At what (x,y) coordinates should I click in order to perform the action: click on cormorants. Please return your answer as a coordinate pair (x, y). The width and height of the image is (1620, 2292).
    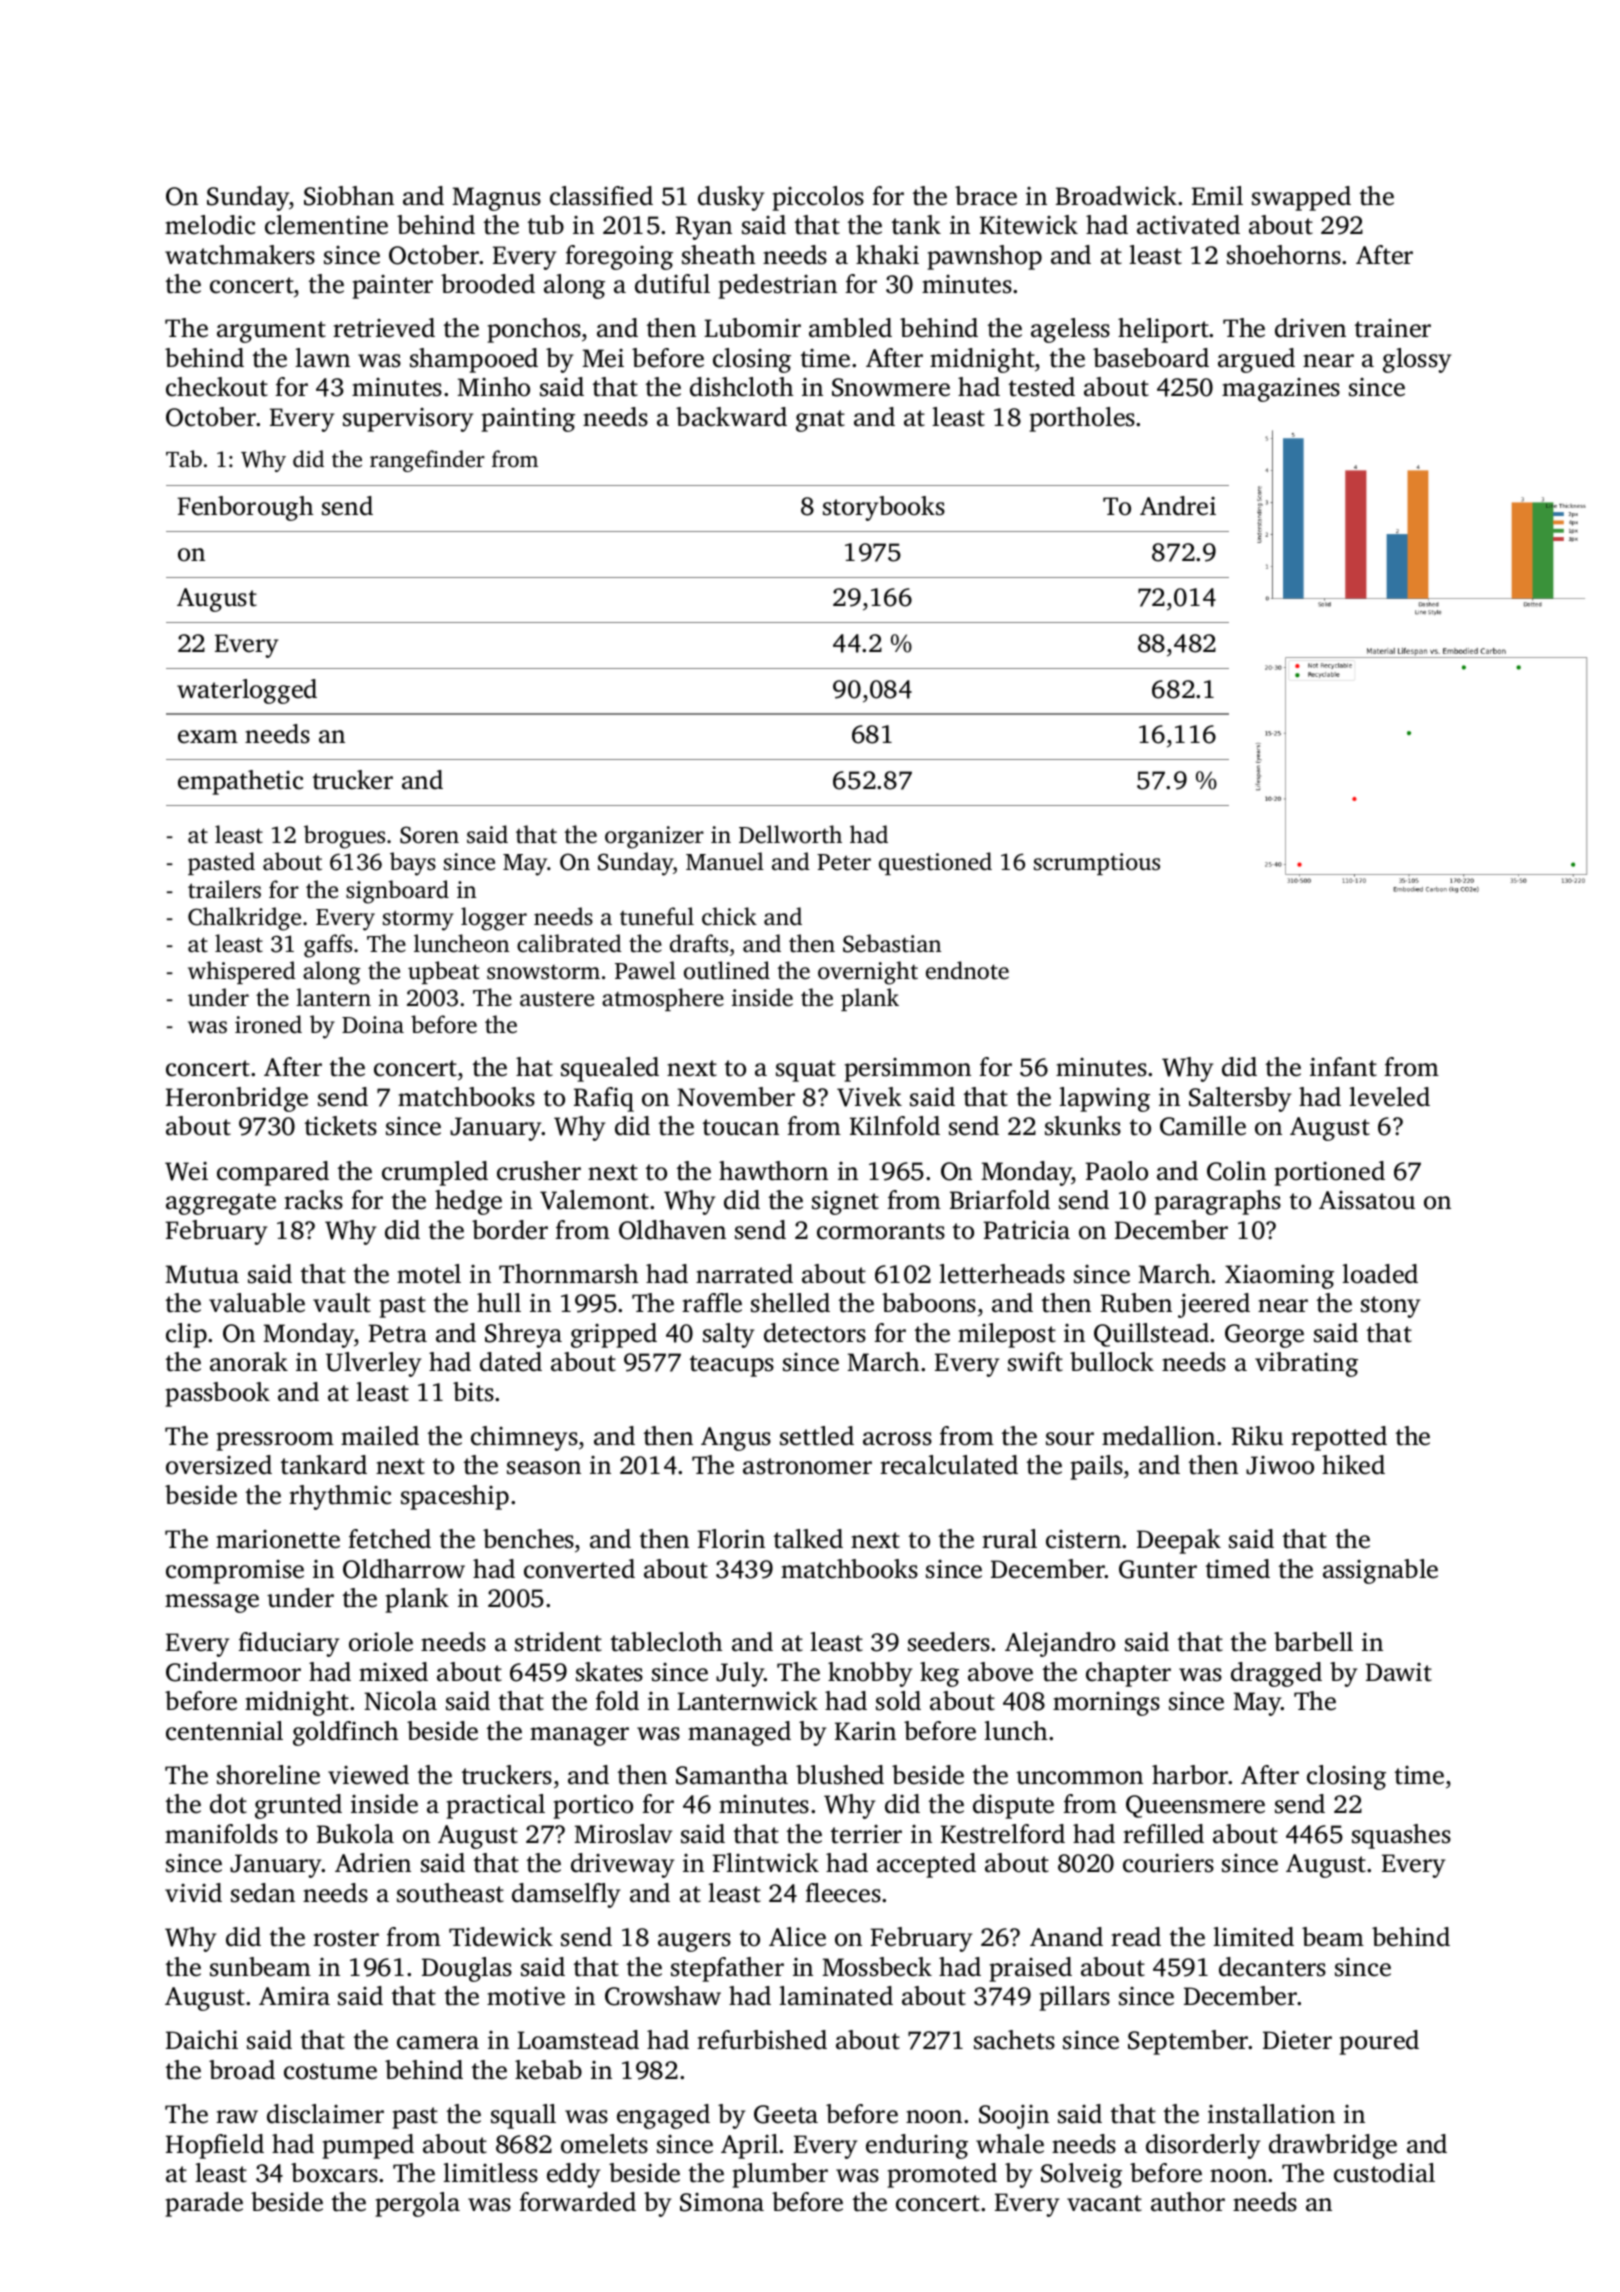
    Looking at the image, I should click on (881, 1231).
